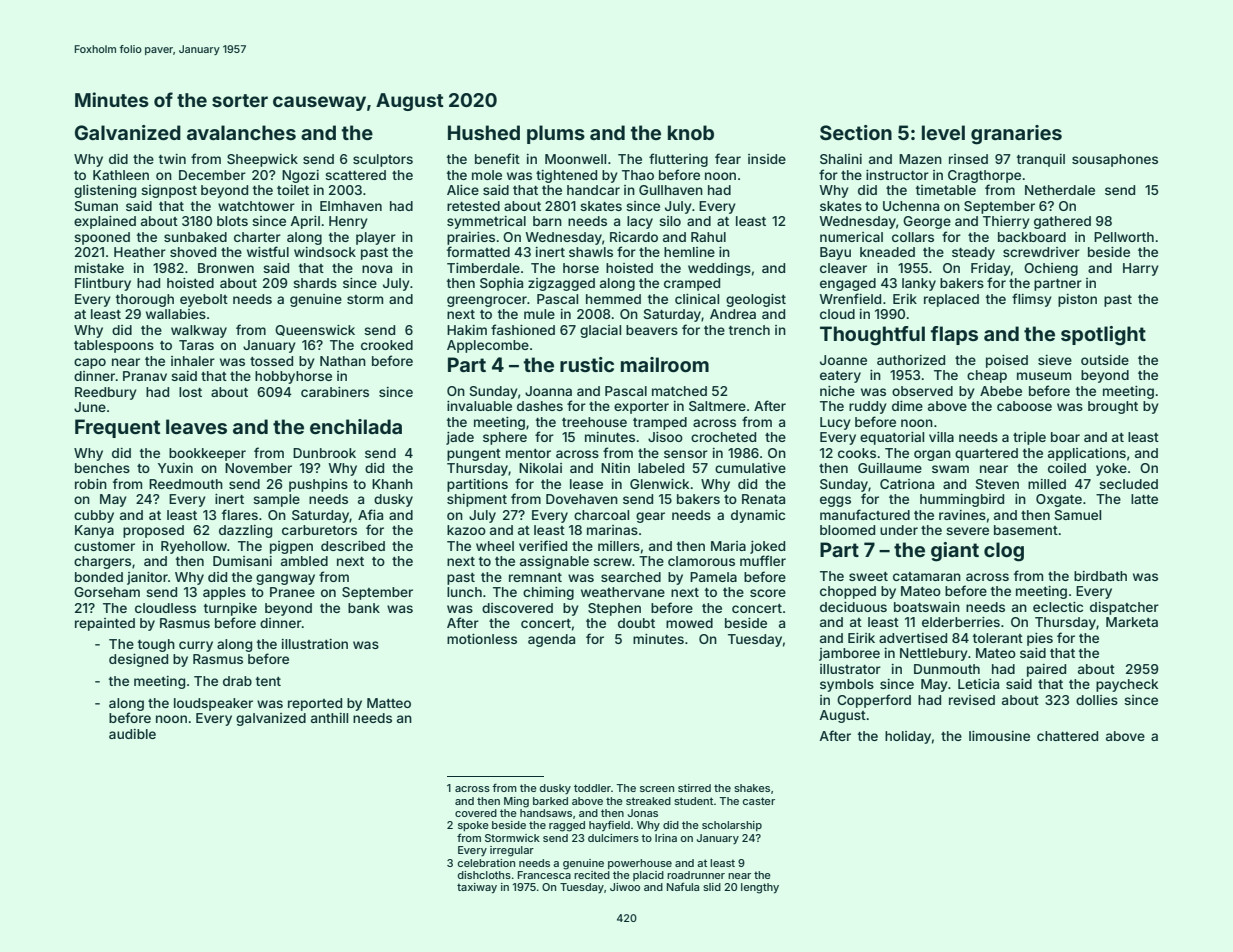 Image resolution: width=1233 pixels, height=952 pixels. Describe the element at coordinates (551, 640) in the screenshot. I see `agenda` at that location.
